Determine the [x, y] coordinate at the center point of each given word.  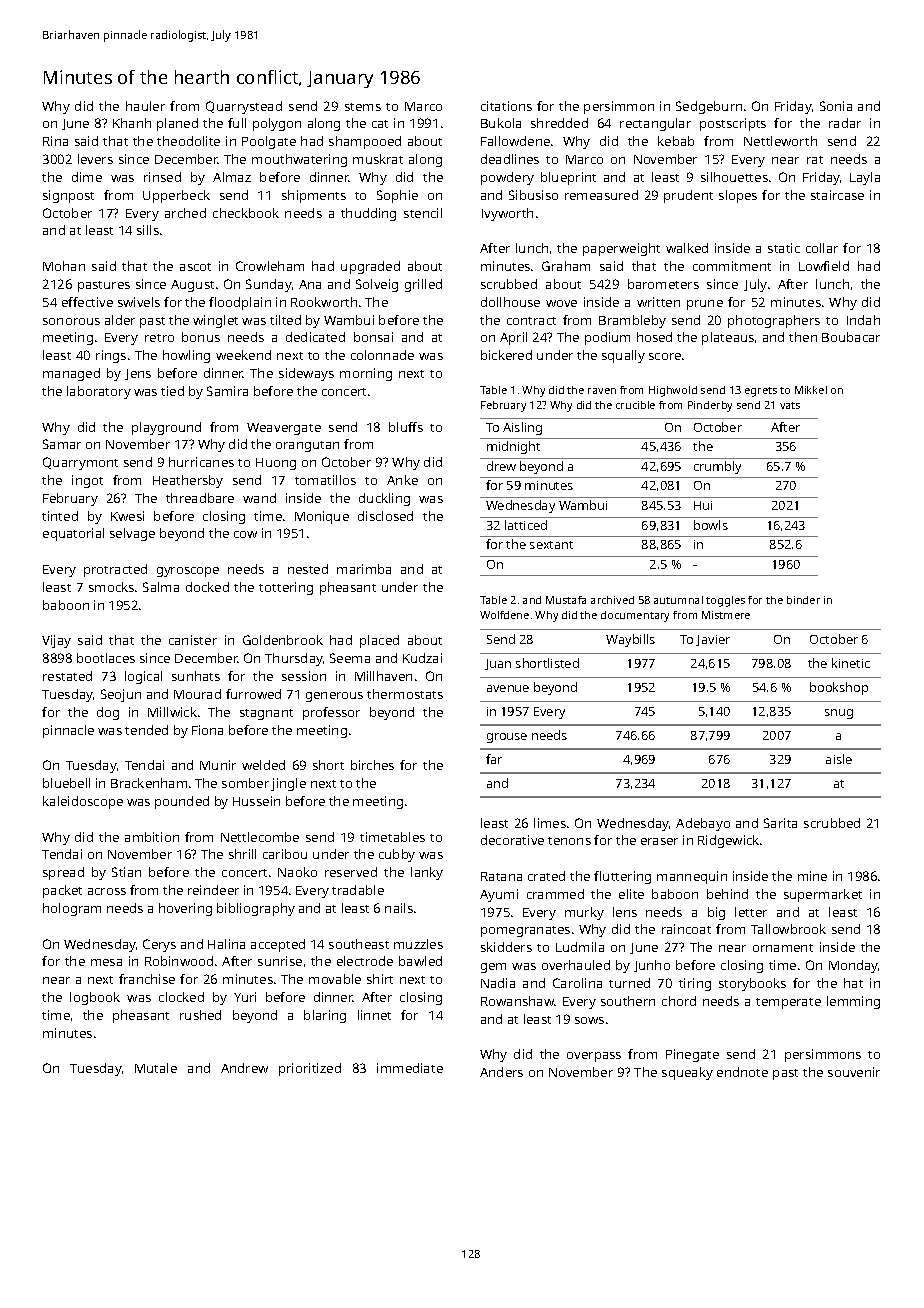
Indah [863, 320]
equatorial [73, 534]
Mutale [156, 1068]
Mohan [64, 266]
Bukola [501, 123]
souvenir [854, 1072]
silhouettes [734, 177]
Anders [501, 1072]
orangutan [307, 446]
